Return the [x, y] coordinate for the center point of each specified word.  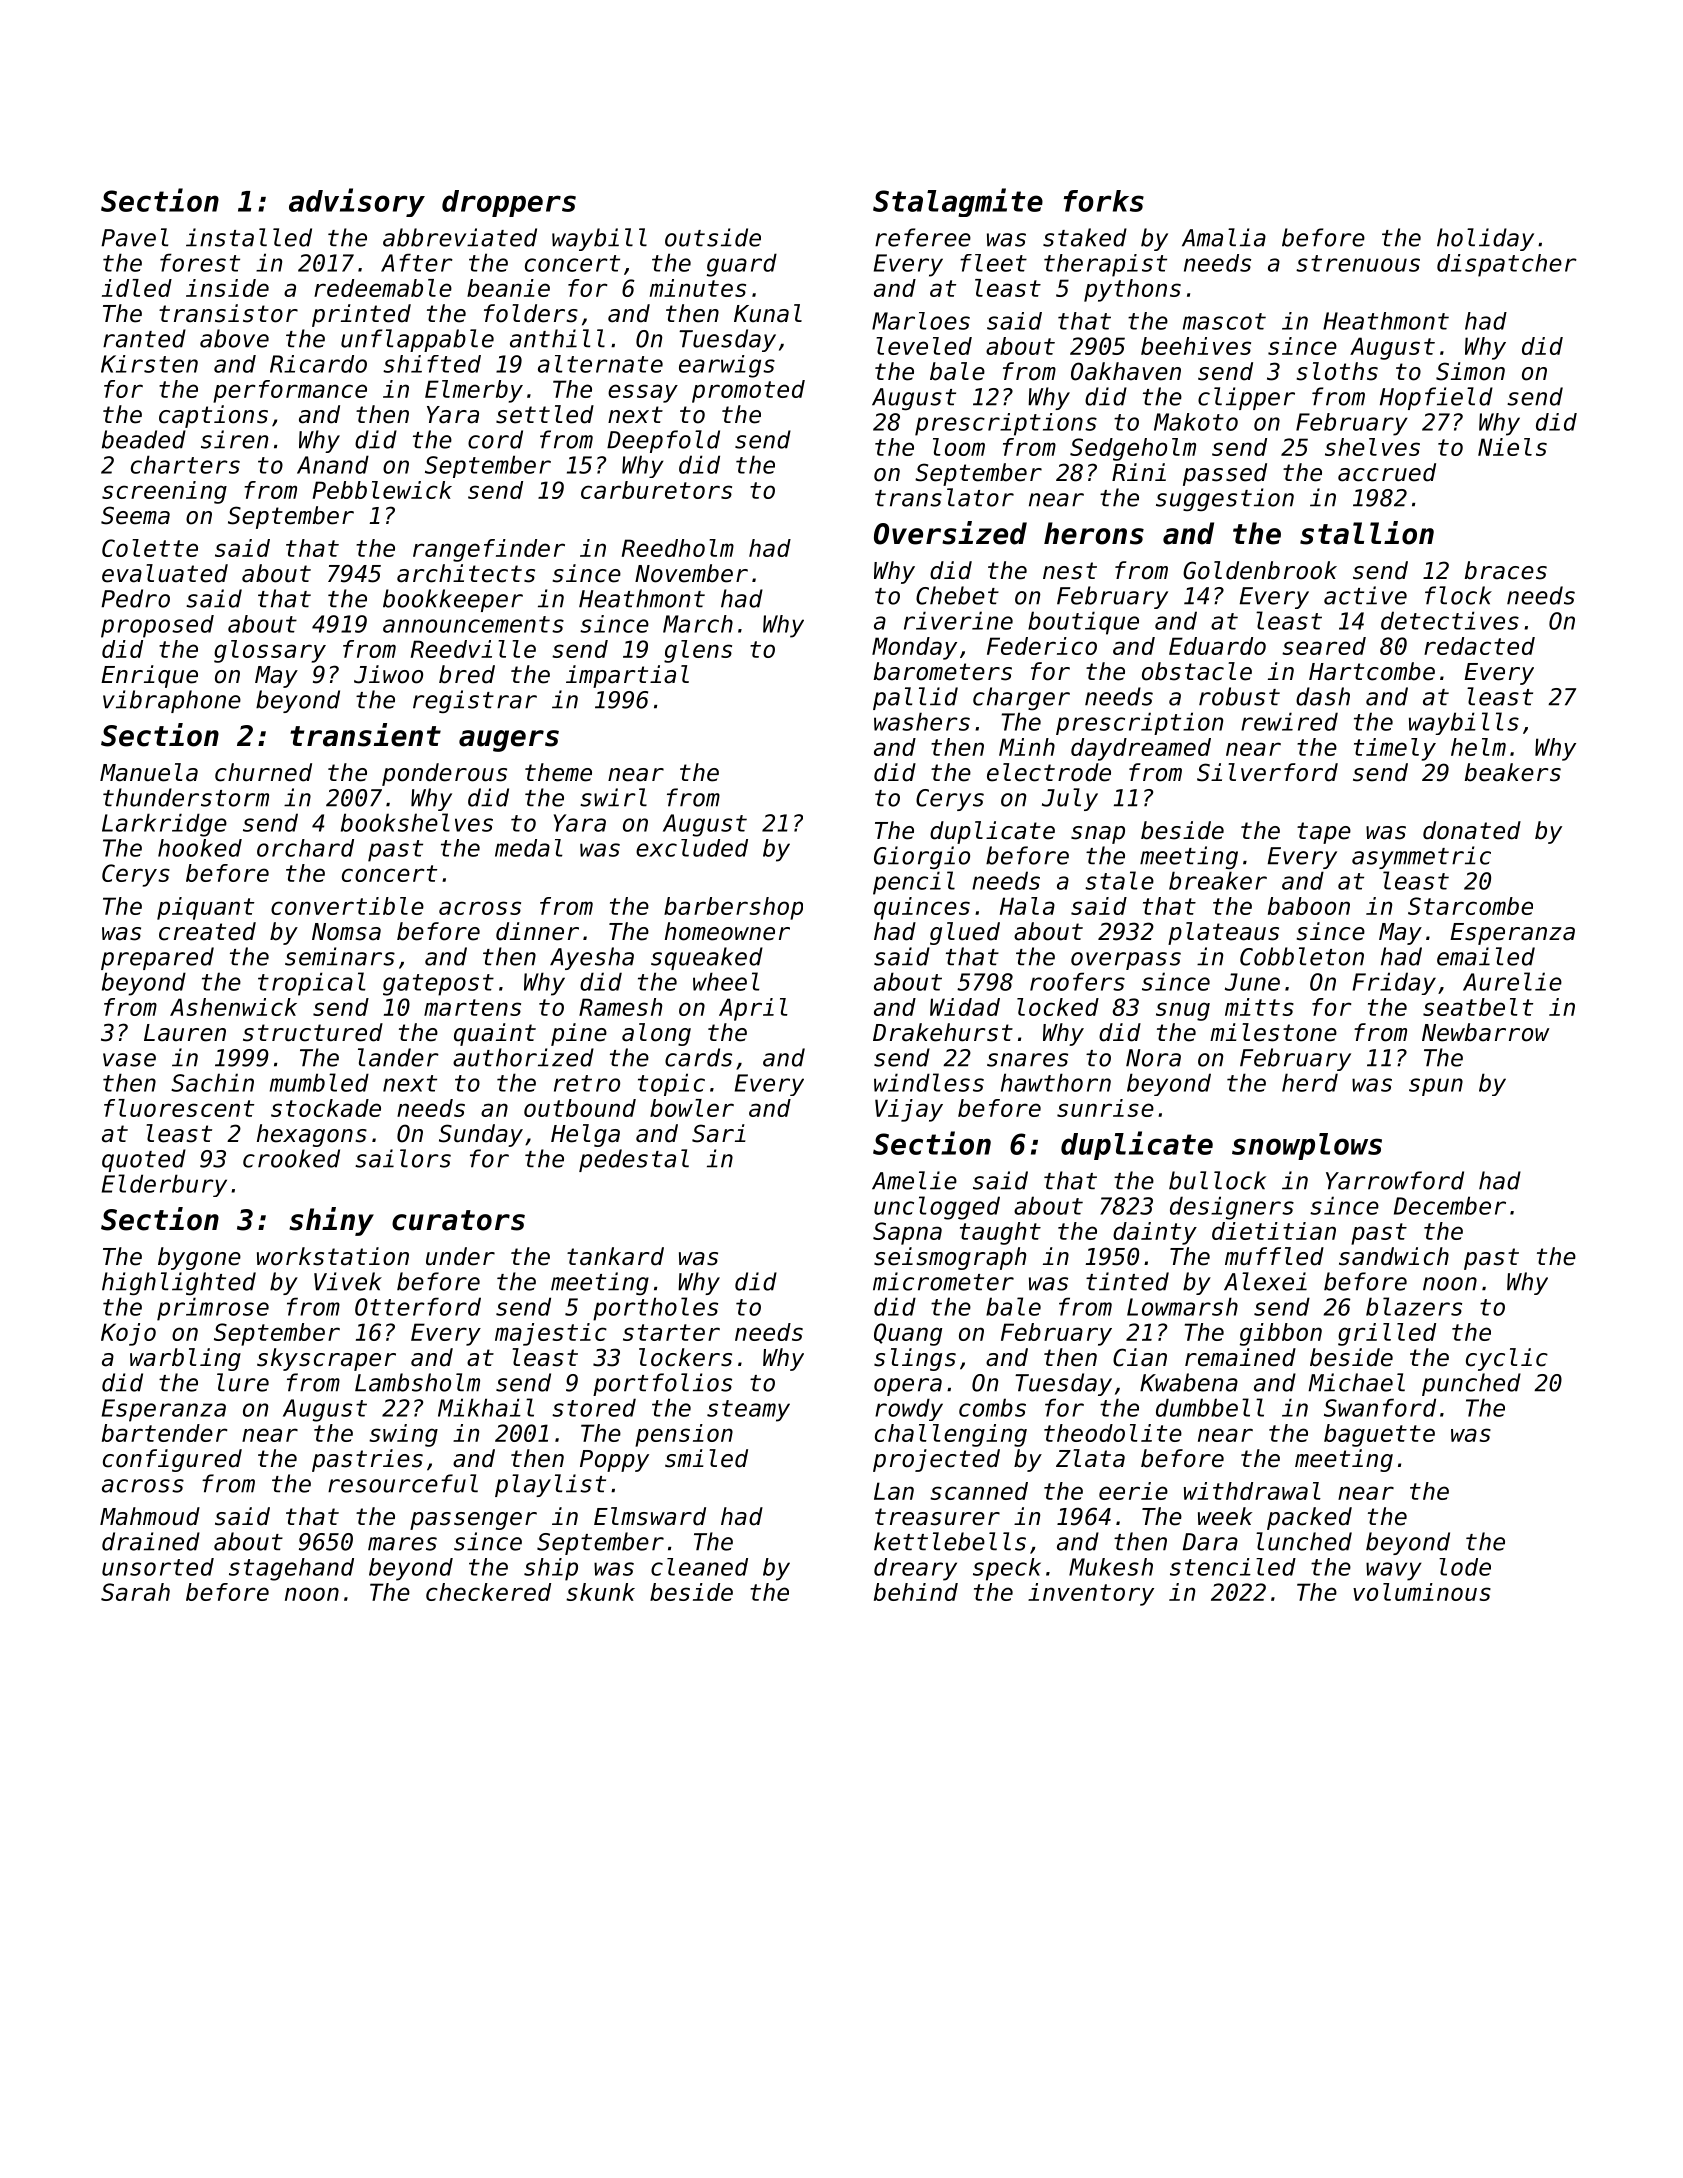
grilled [1387, 1334]
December [1450, 1205]
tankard [615, 1256]
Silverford [1267, 772]
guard [742, 265]
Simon [1470, 371]
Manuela [149, 772]
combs [992, 1407]
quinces [922, 908]
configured [172, 1460]
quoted [144, 1160]
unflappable [417, 340]
